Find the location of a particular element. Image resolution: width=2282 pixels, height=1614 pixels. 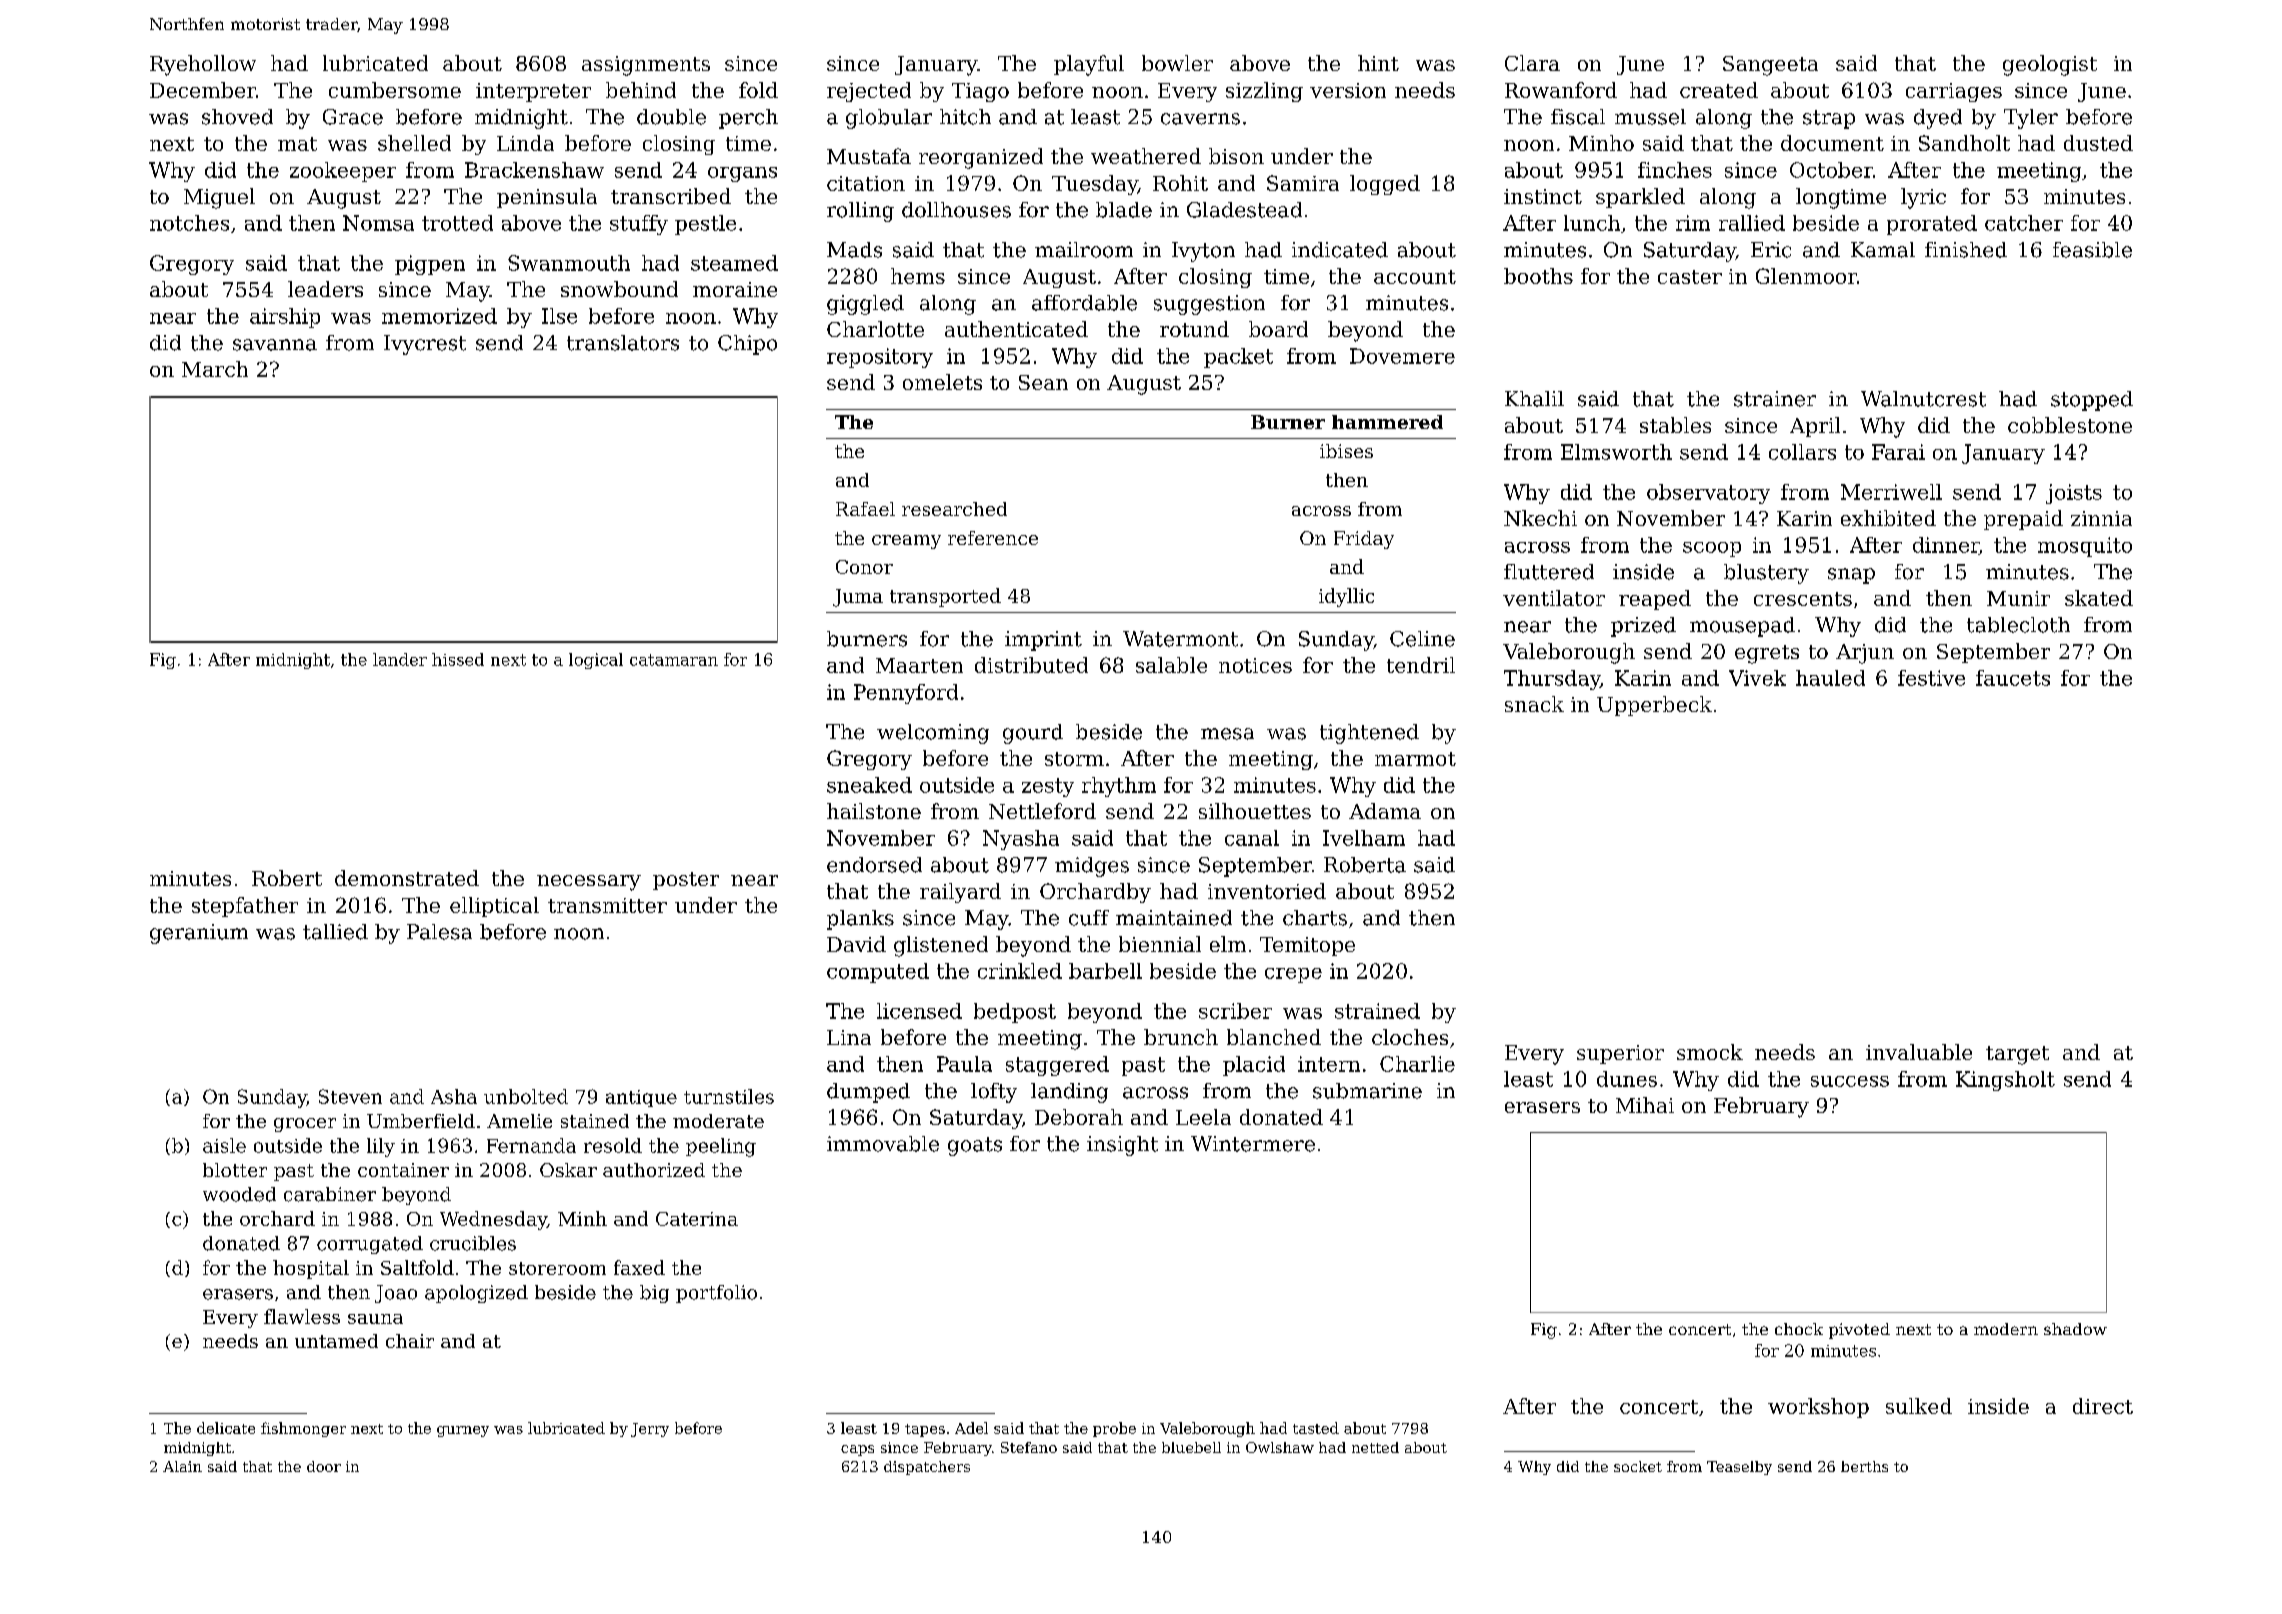

pestle is located at coordinates (705, 225).
